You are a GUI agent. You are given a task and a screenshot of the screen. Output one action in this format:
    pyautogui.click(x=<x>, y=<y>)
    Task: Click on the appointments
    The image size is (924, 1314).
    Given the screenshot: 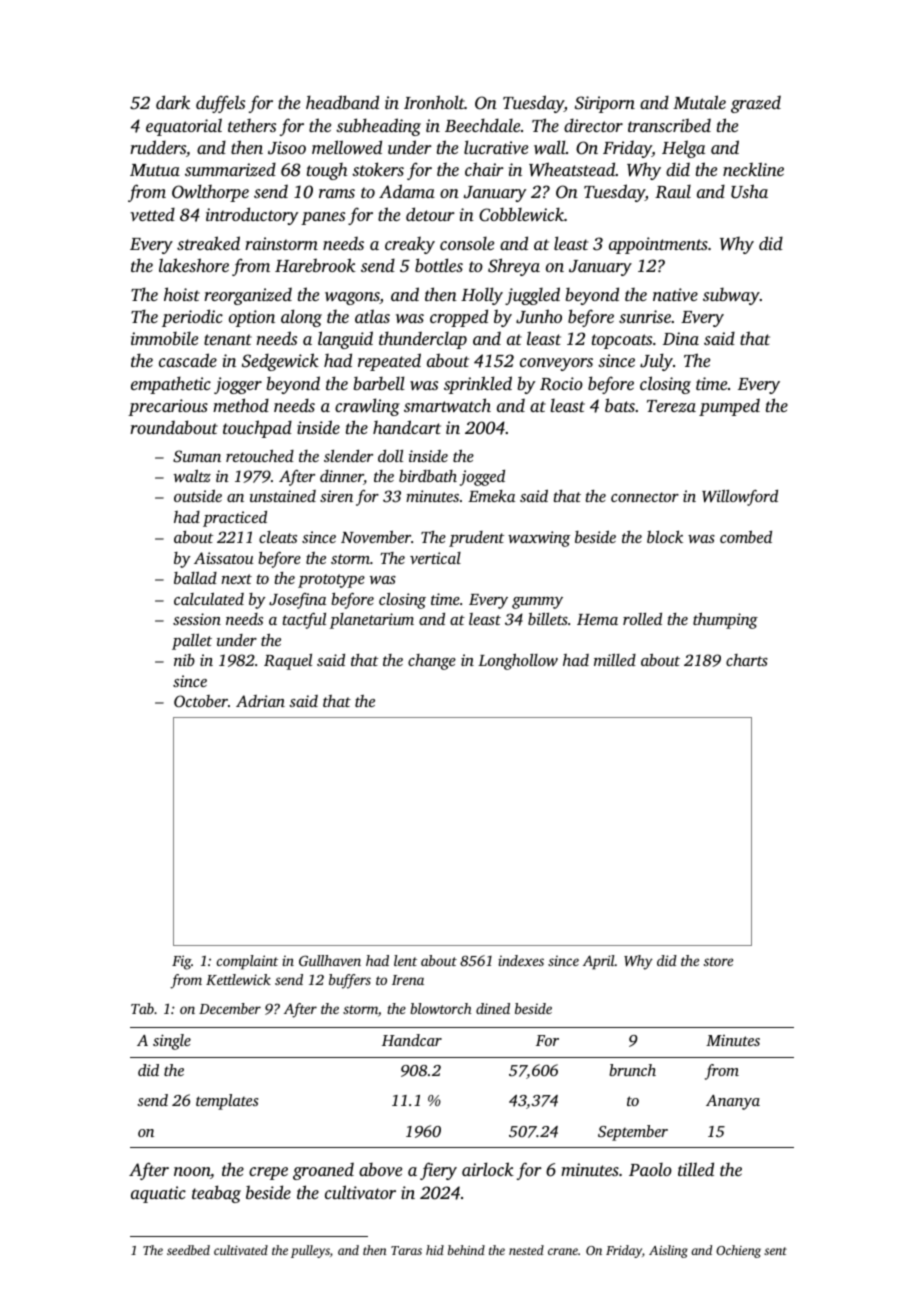 What is the action you would take?
    pyautogui.click(x=658, y=245)
